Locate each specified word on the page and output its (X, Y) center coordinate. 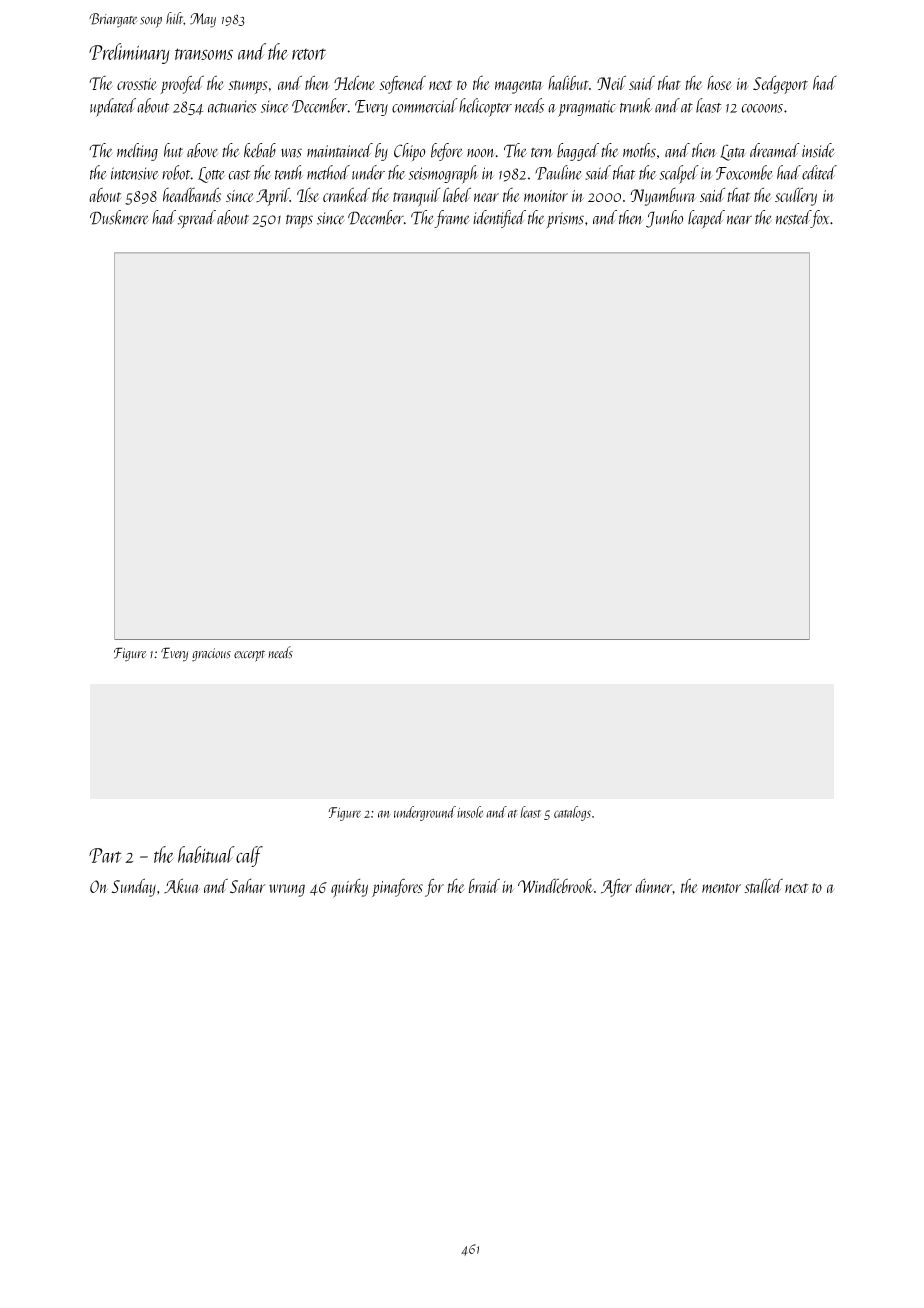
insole (470, 812)
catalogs (572, 813)
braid (484, 885)
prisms (565, 220)
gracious (211, 655)
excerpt (249, 656)
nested (793, 217)
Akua (182, 885)
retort (309, 54)
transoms (204, 54)
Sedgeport (780, 84)
